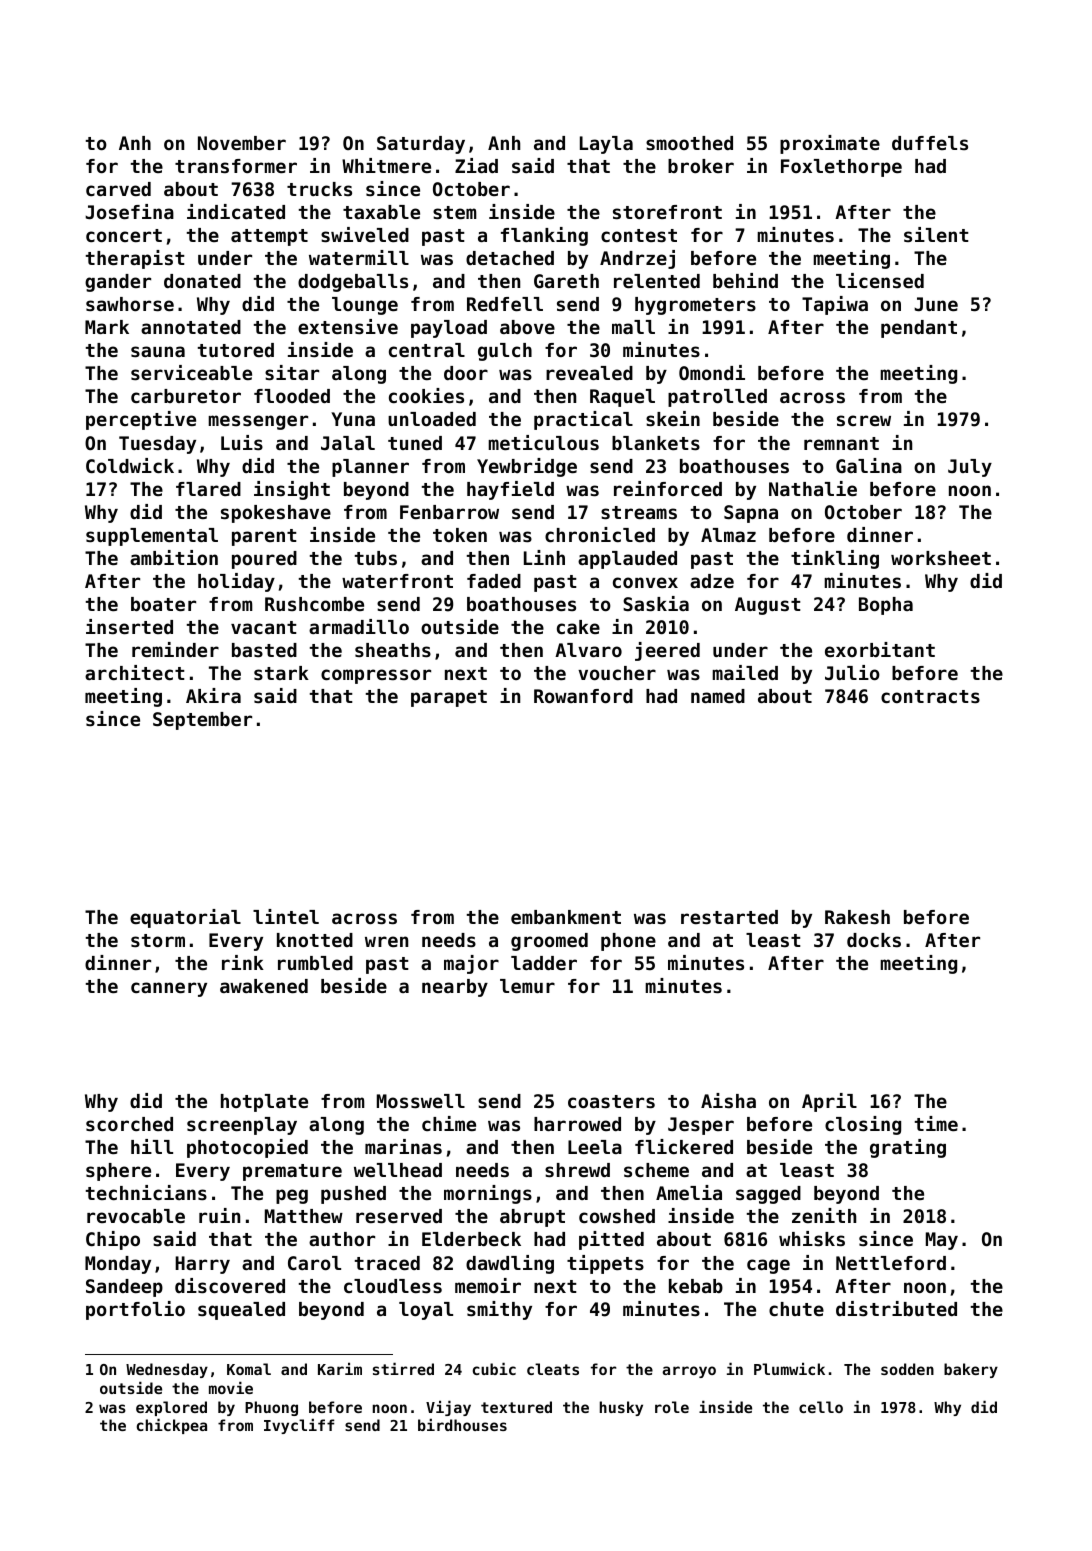  Describe the element at coordinates (606, 145) in the document. I see `Layla` at that location.
